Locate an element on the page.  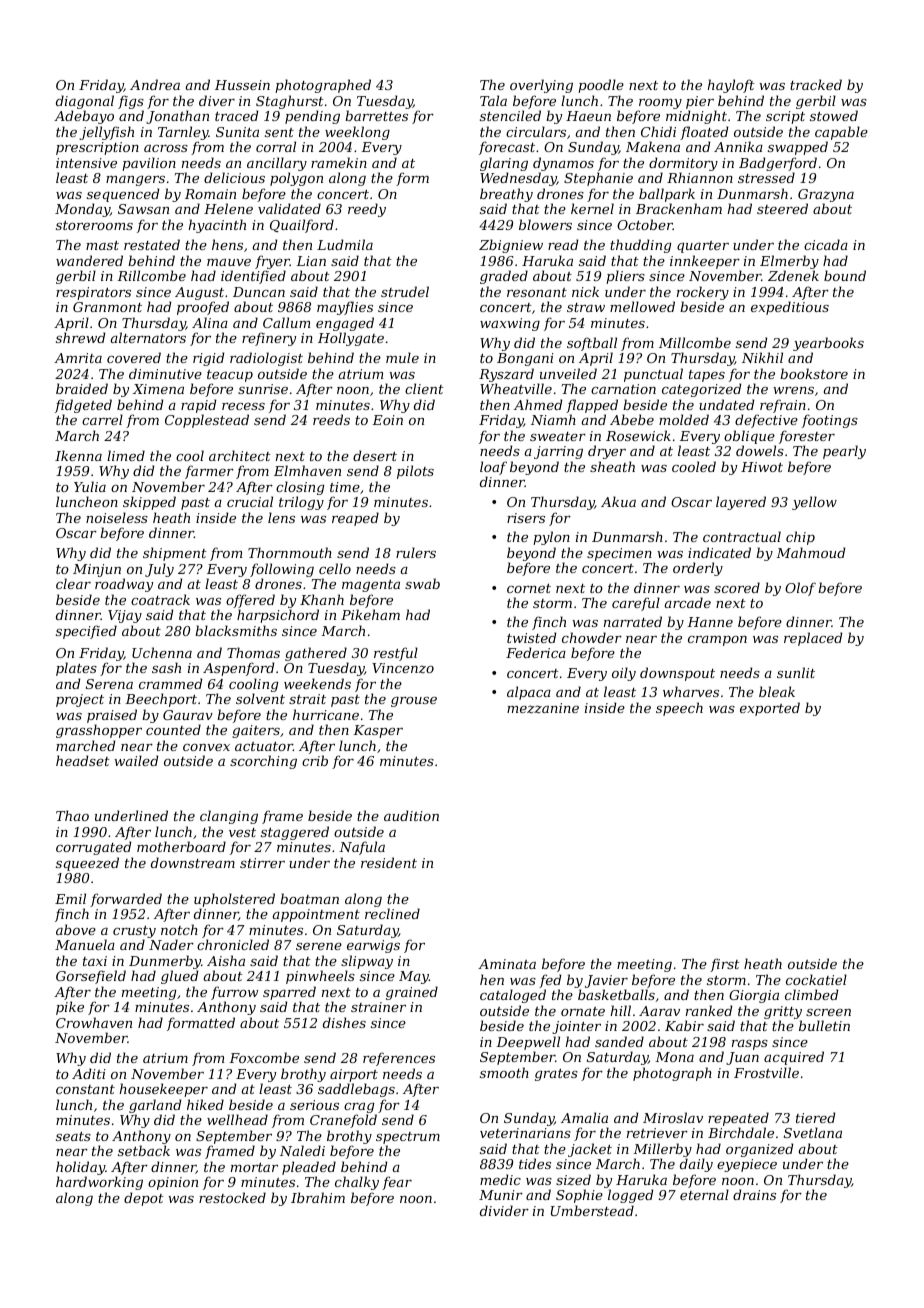
yearbooks is located at coordinates (828, 344).
